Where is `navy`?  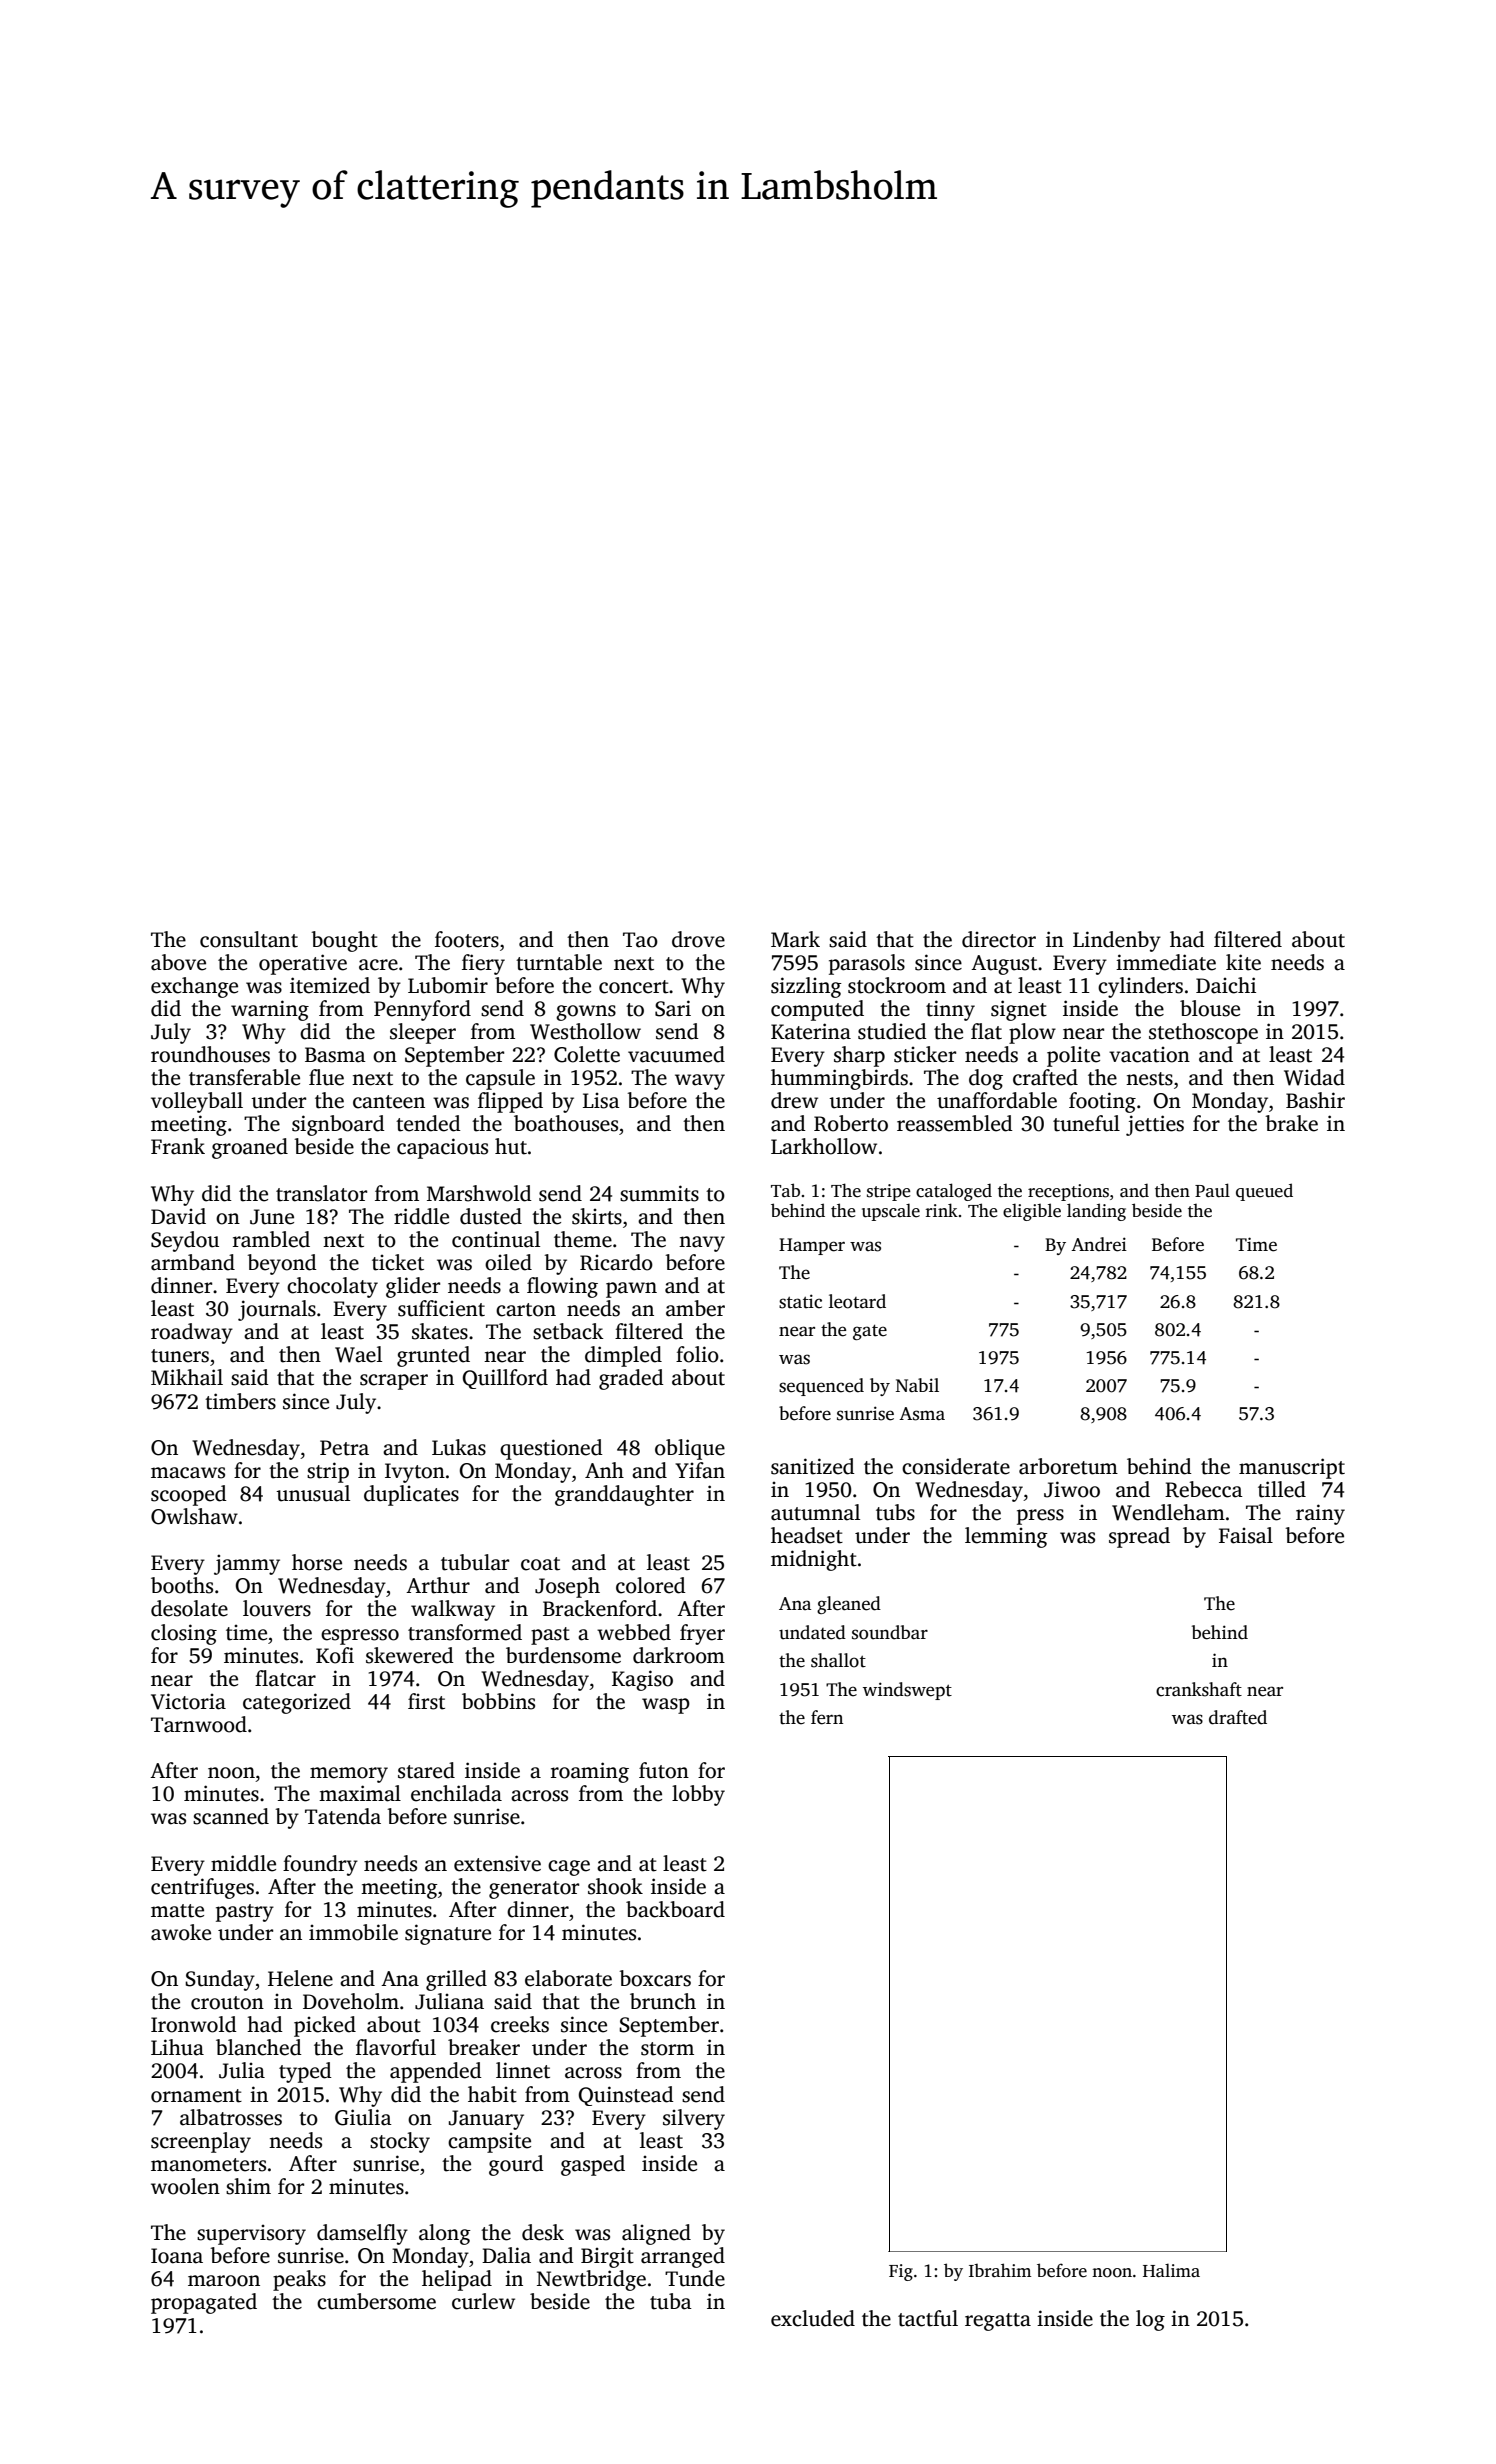
navy is located at coordinates (702, 1244).
